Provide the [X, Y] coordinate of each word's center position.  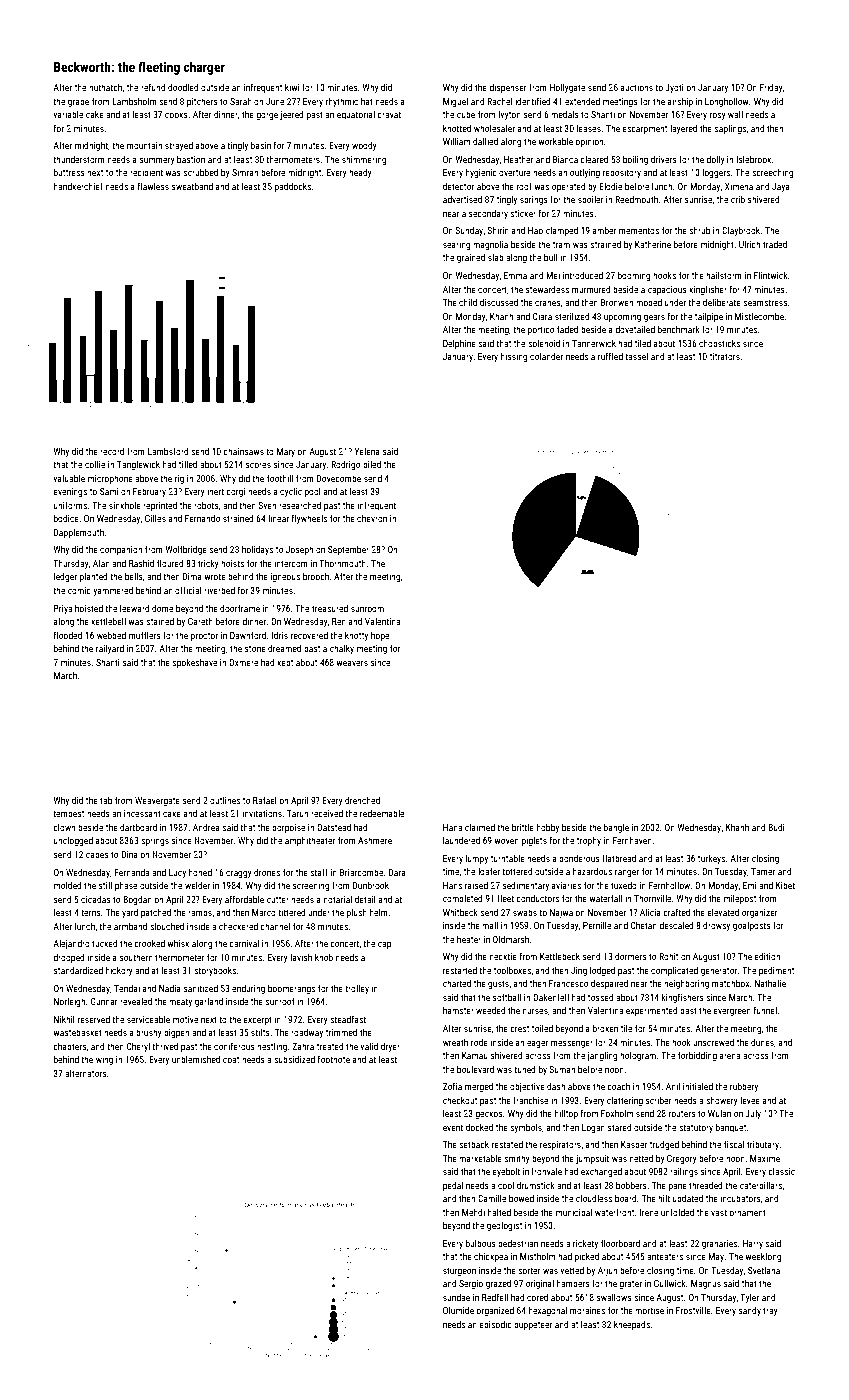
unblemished [196, 1059]
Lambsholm [134, 101]
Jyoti [674, 88]
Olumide [458, 1310]
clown [64, 827]
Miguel [455, 102]
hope [380, 636]
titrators [725, 356]
